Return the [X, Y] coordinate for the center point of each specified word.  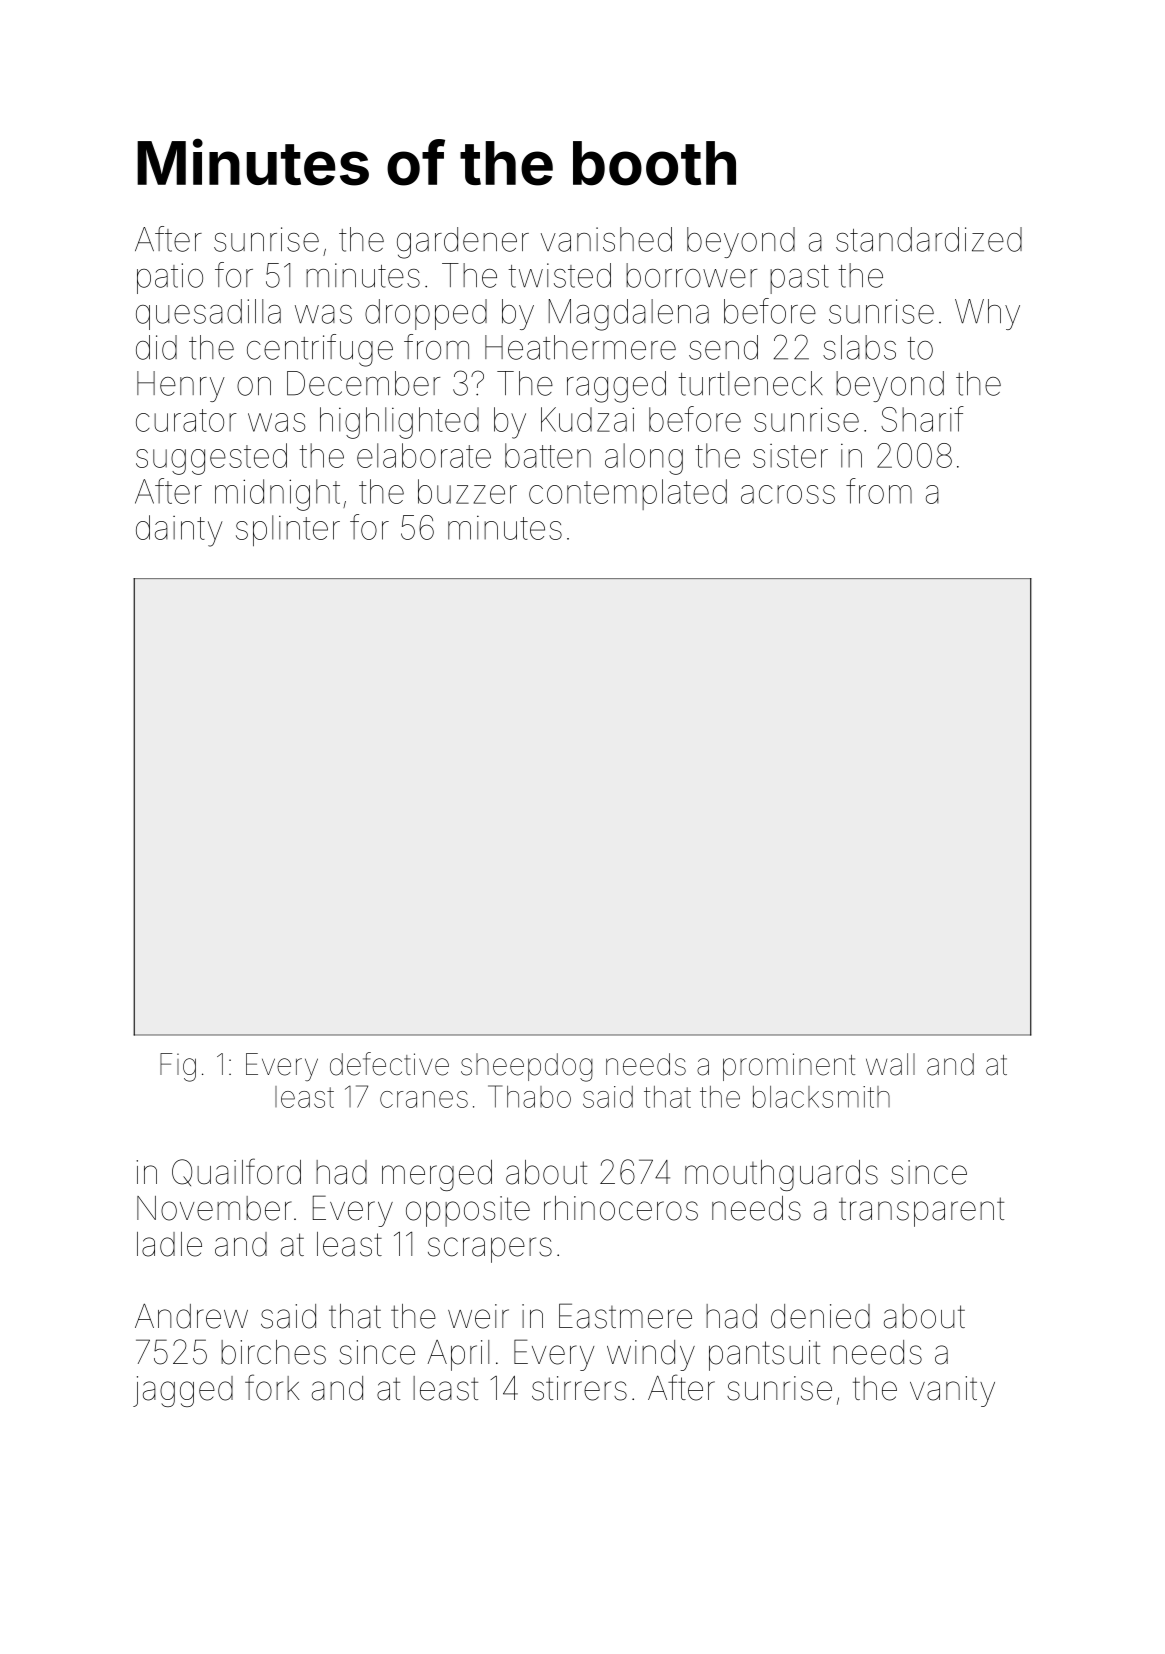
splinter [288, 530]
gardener [463, 243]
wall [890, 1064]
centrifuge [320, 350]
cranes [424, 1099]
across [788, 494]
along [644, 459]
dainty [179, 531]
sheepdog [527, 1067]
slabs [859, 347]
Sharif [922, 419]
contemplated [628, 494]
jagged [183, 1391]
